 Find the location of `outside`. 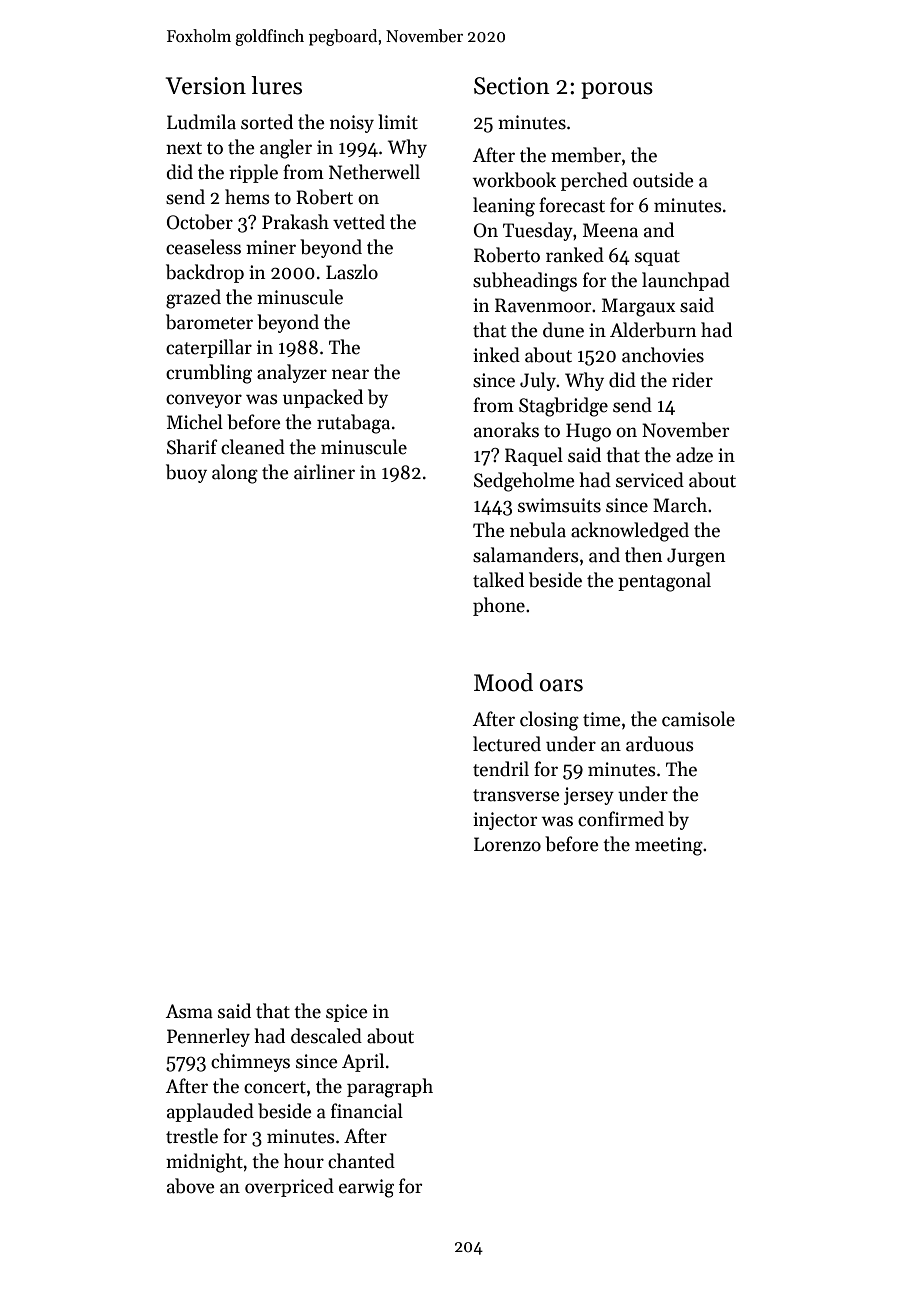

outside is located at coordinates (663, 180).
